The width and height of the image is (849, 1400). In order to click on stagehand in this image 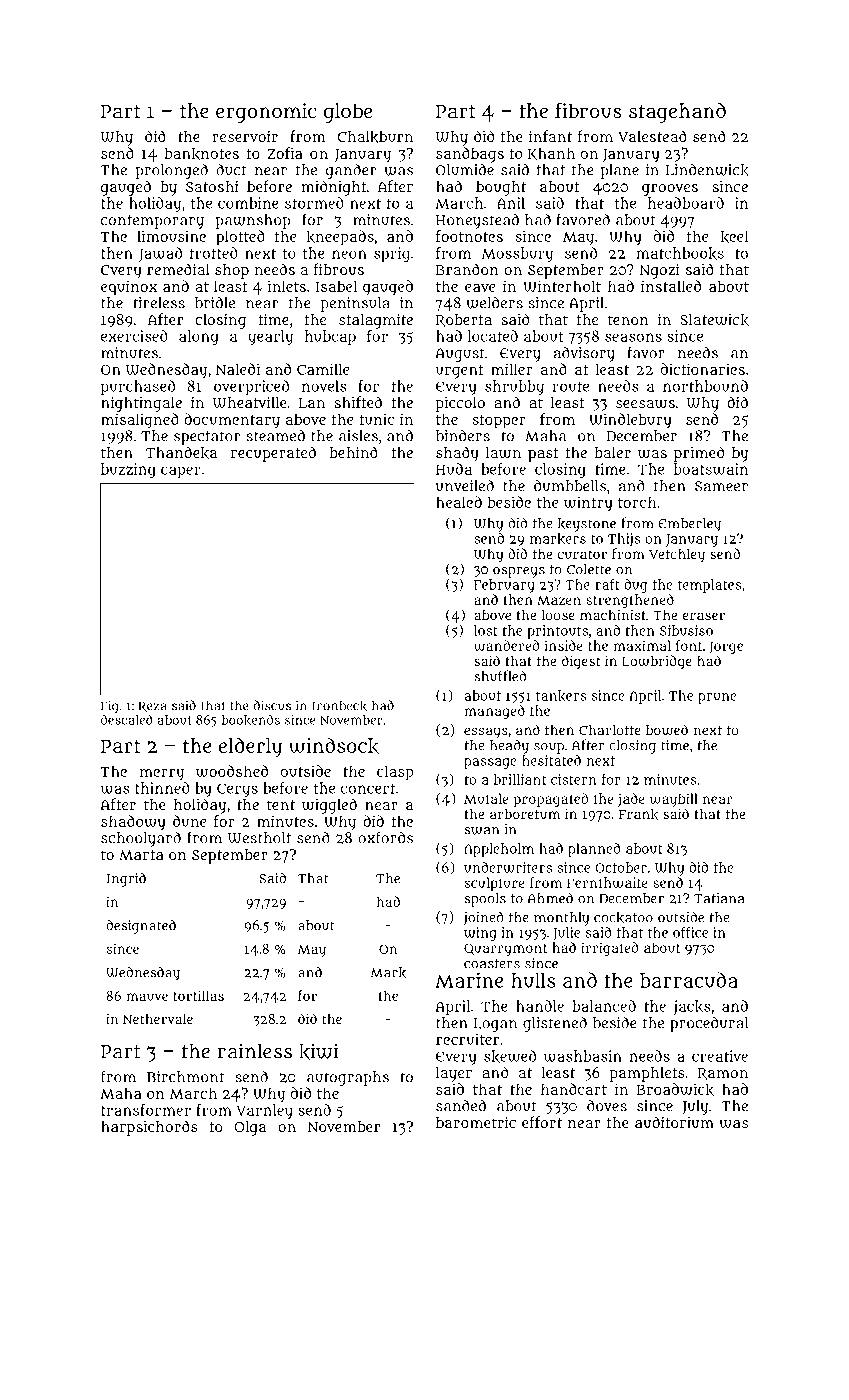, I will do `click(677, 113)`.
